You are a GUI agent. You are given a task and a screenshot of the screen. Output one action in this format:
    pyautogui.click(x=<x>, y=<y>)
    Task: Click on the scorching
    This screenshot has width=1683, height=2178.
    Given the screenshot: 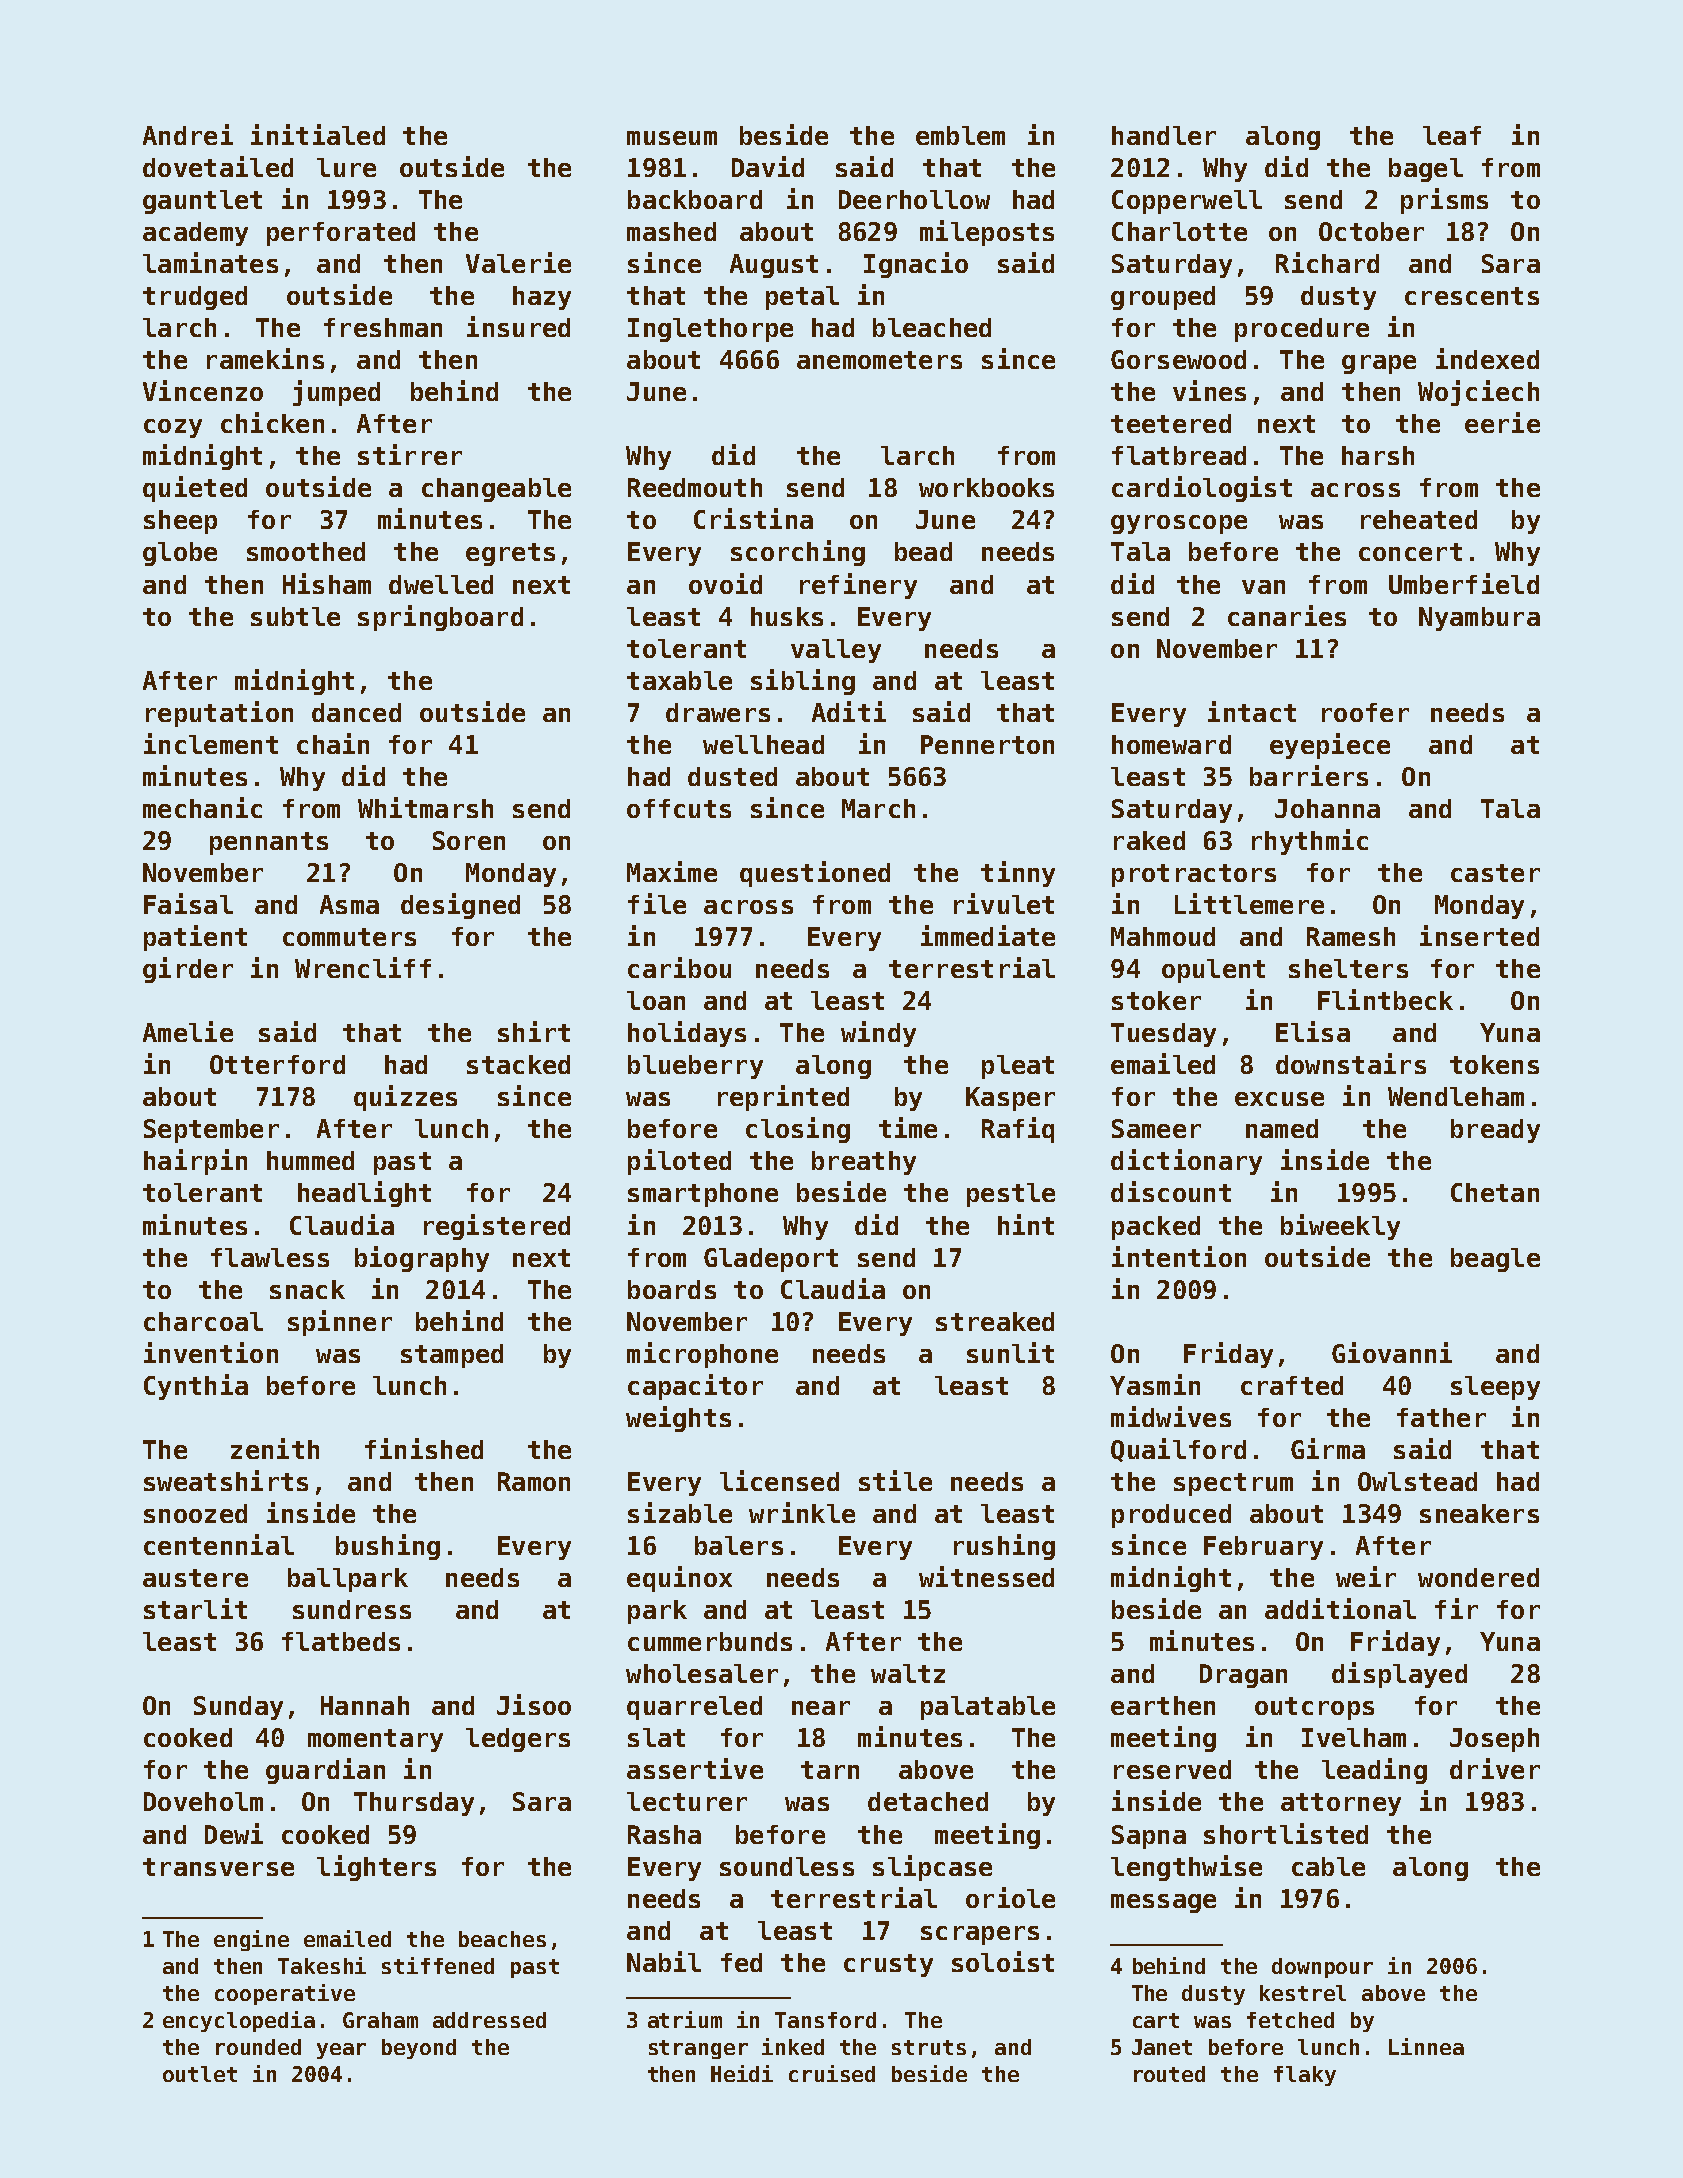 What is the action you would take?
    pyautogui.click(x=798, y=553)
